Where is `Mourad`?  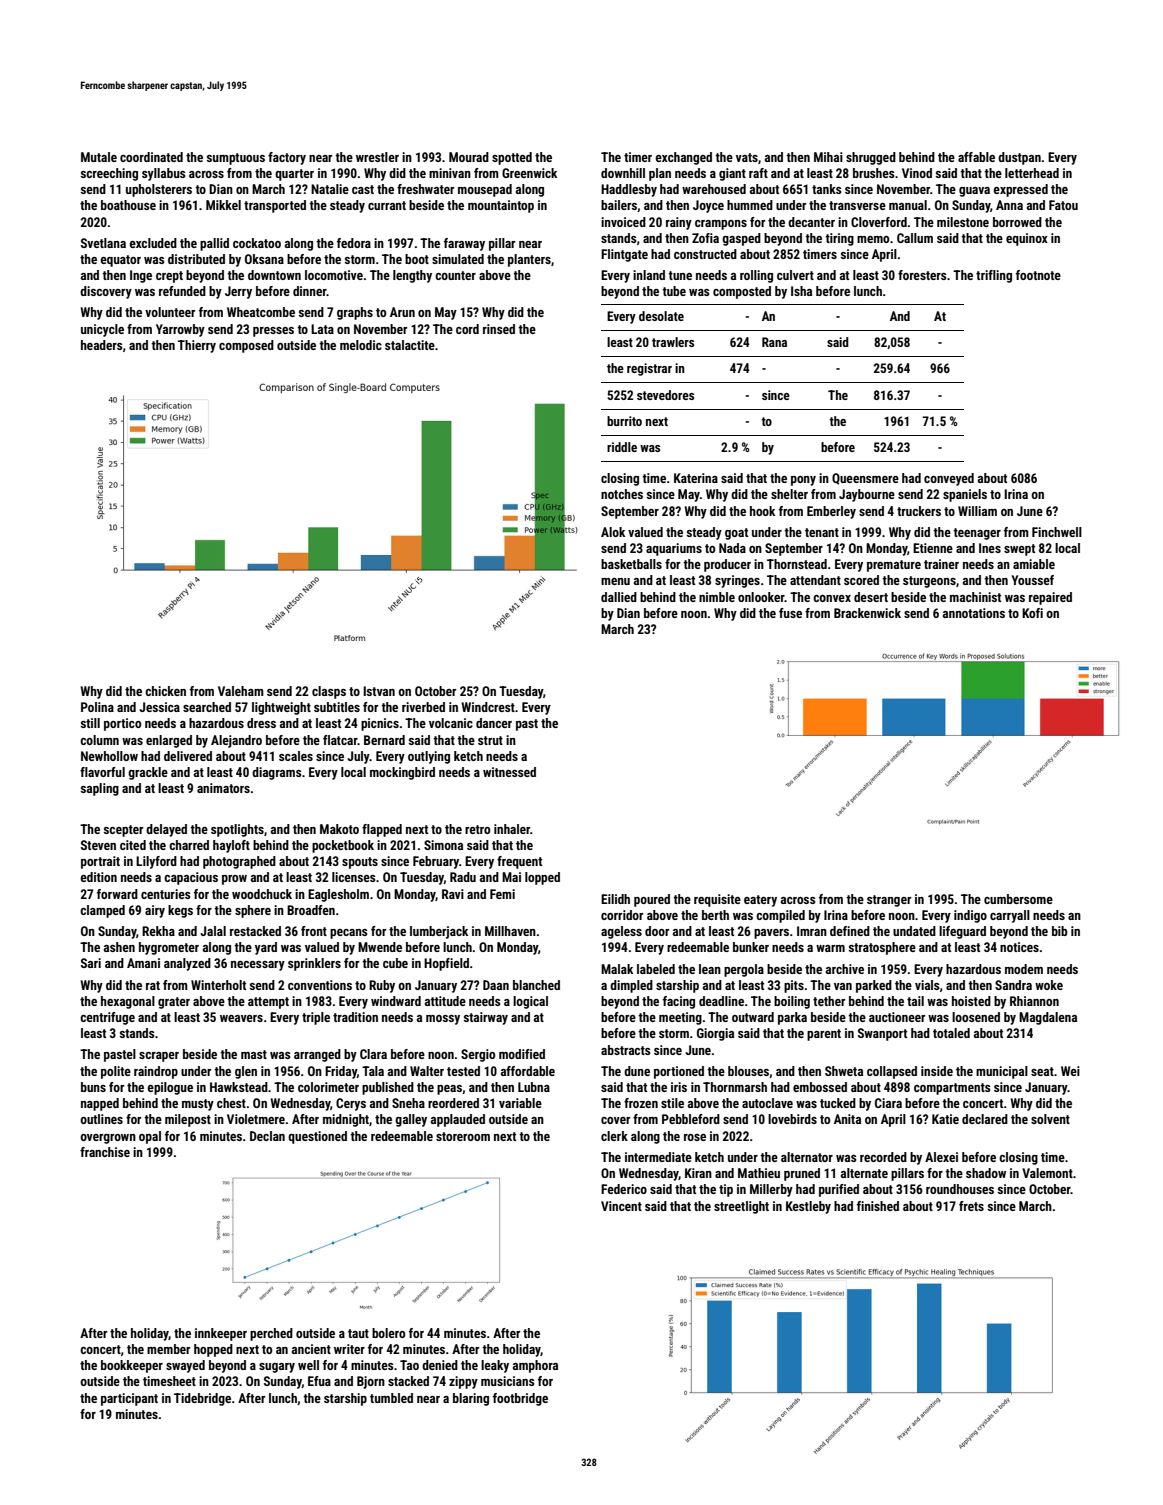 Mourad is located at coordinates (469, 157).
